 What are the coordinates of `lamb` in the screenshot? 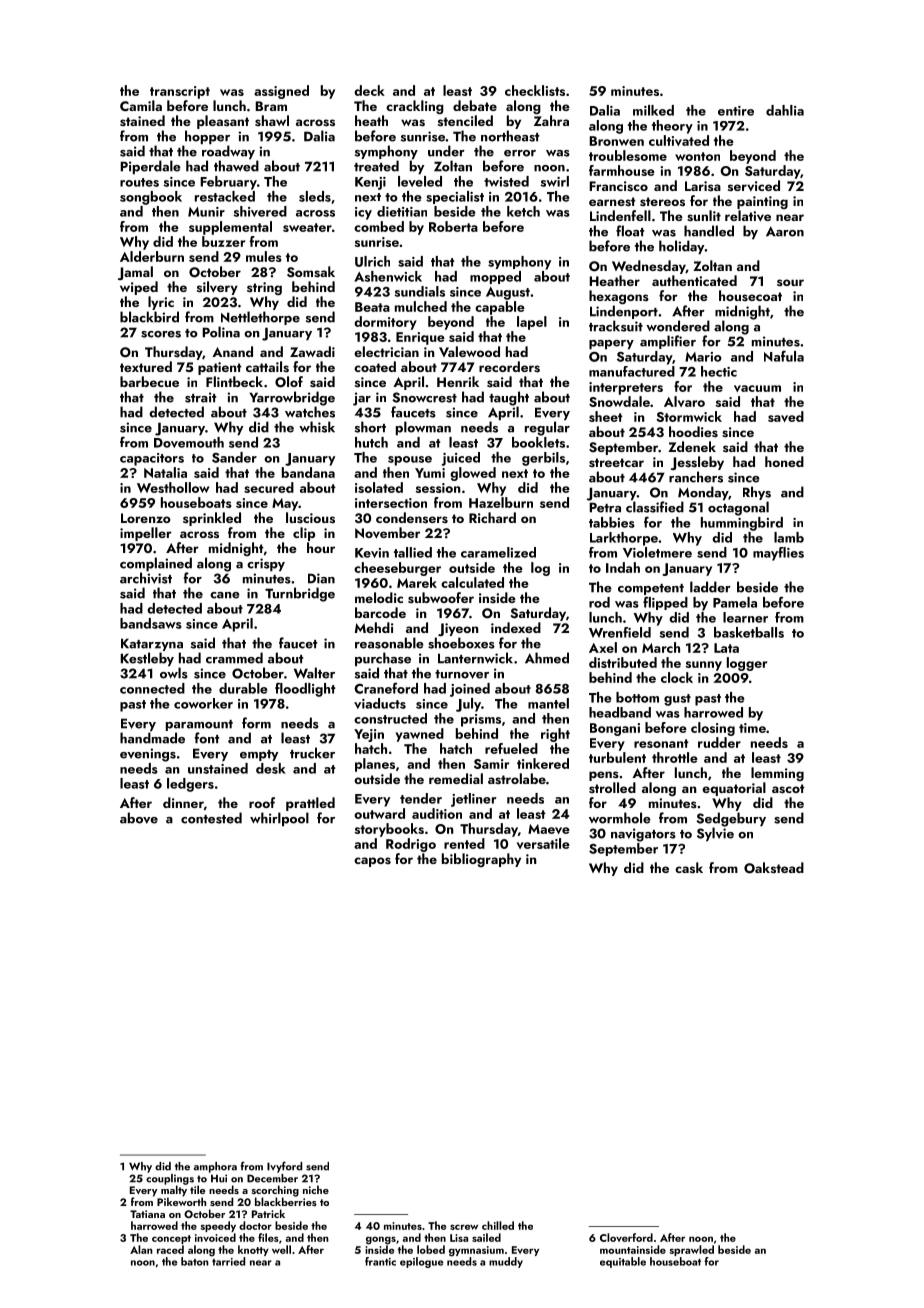 It's located at (789, 537).
